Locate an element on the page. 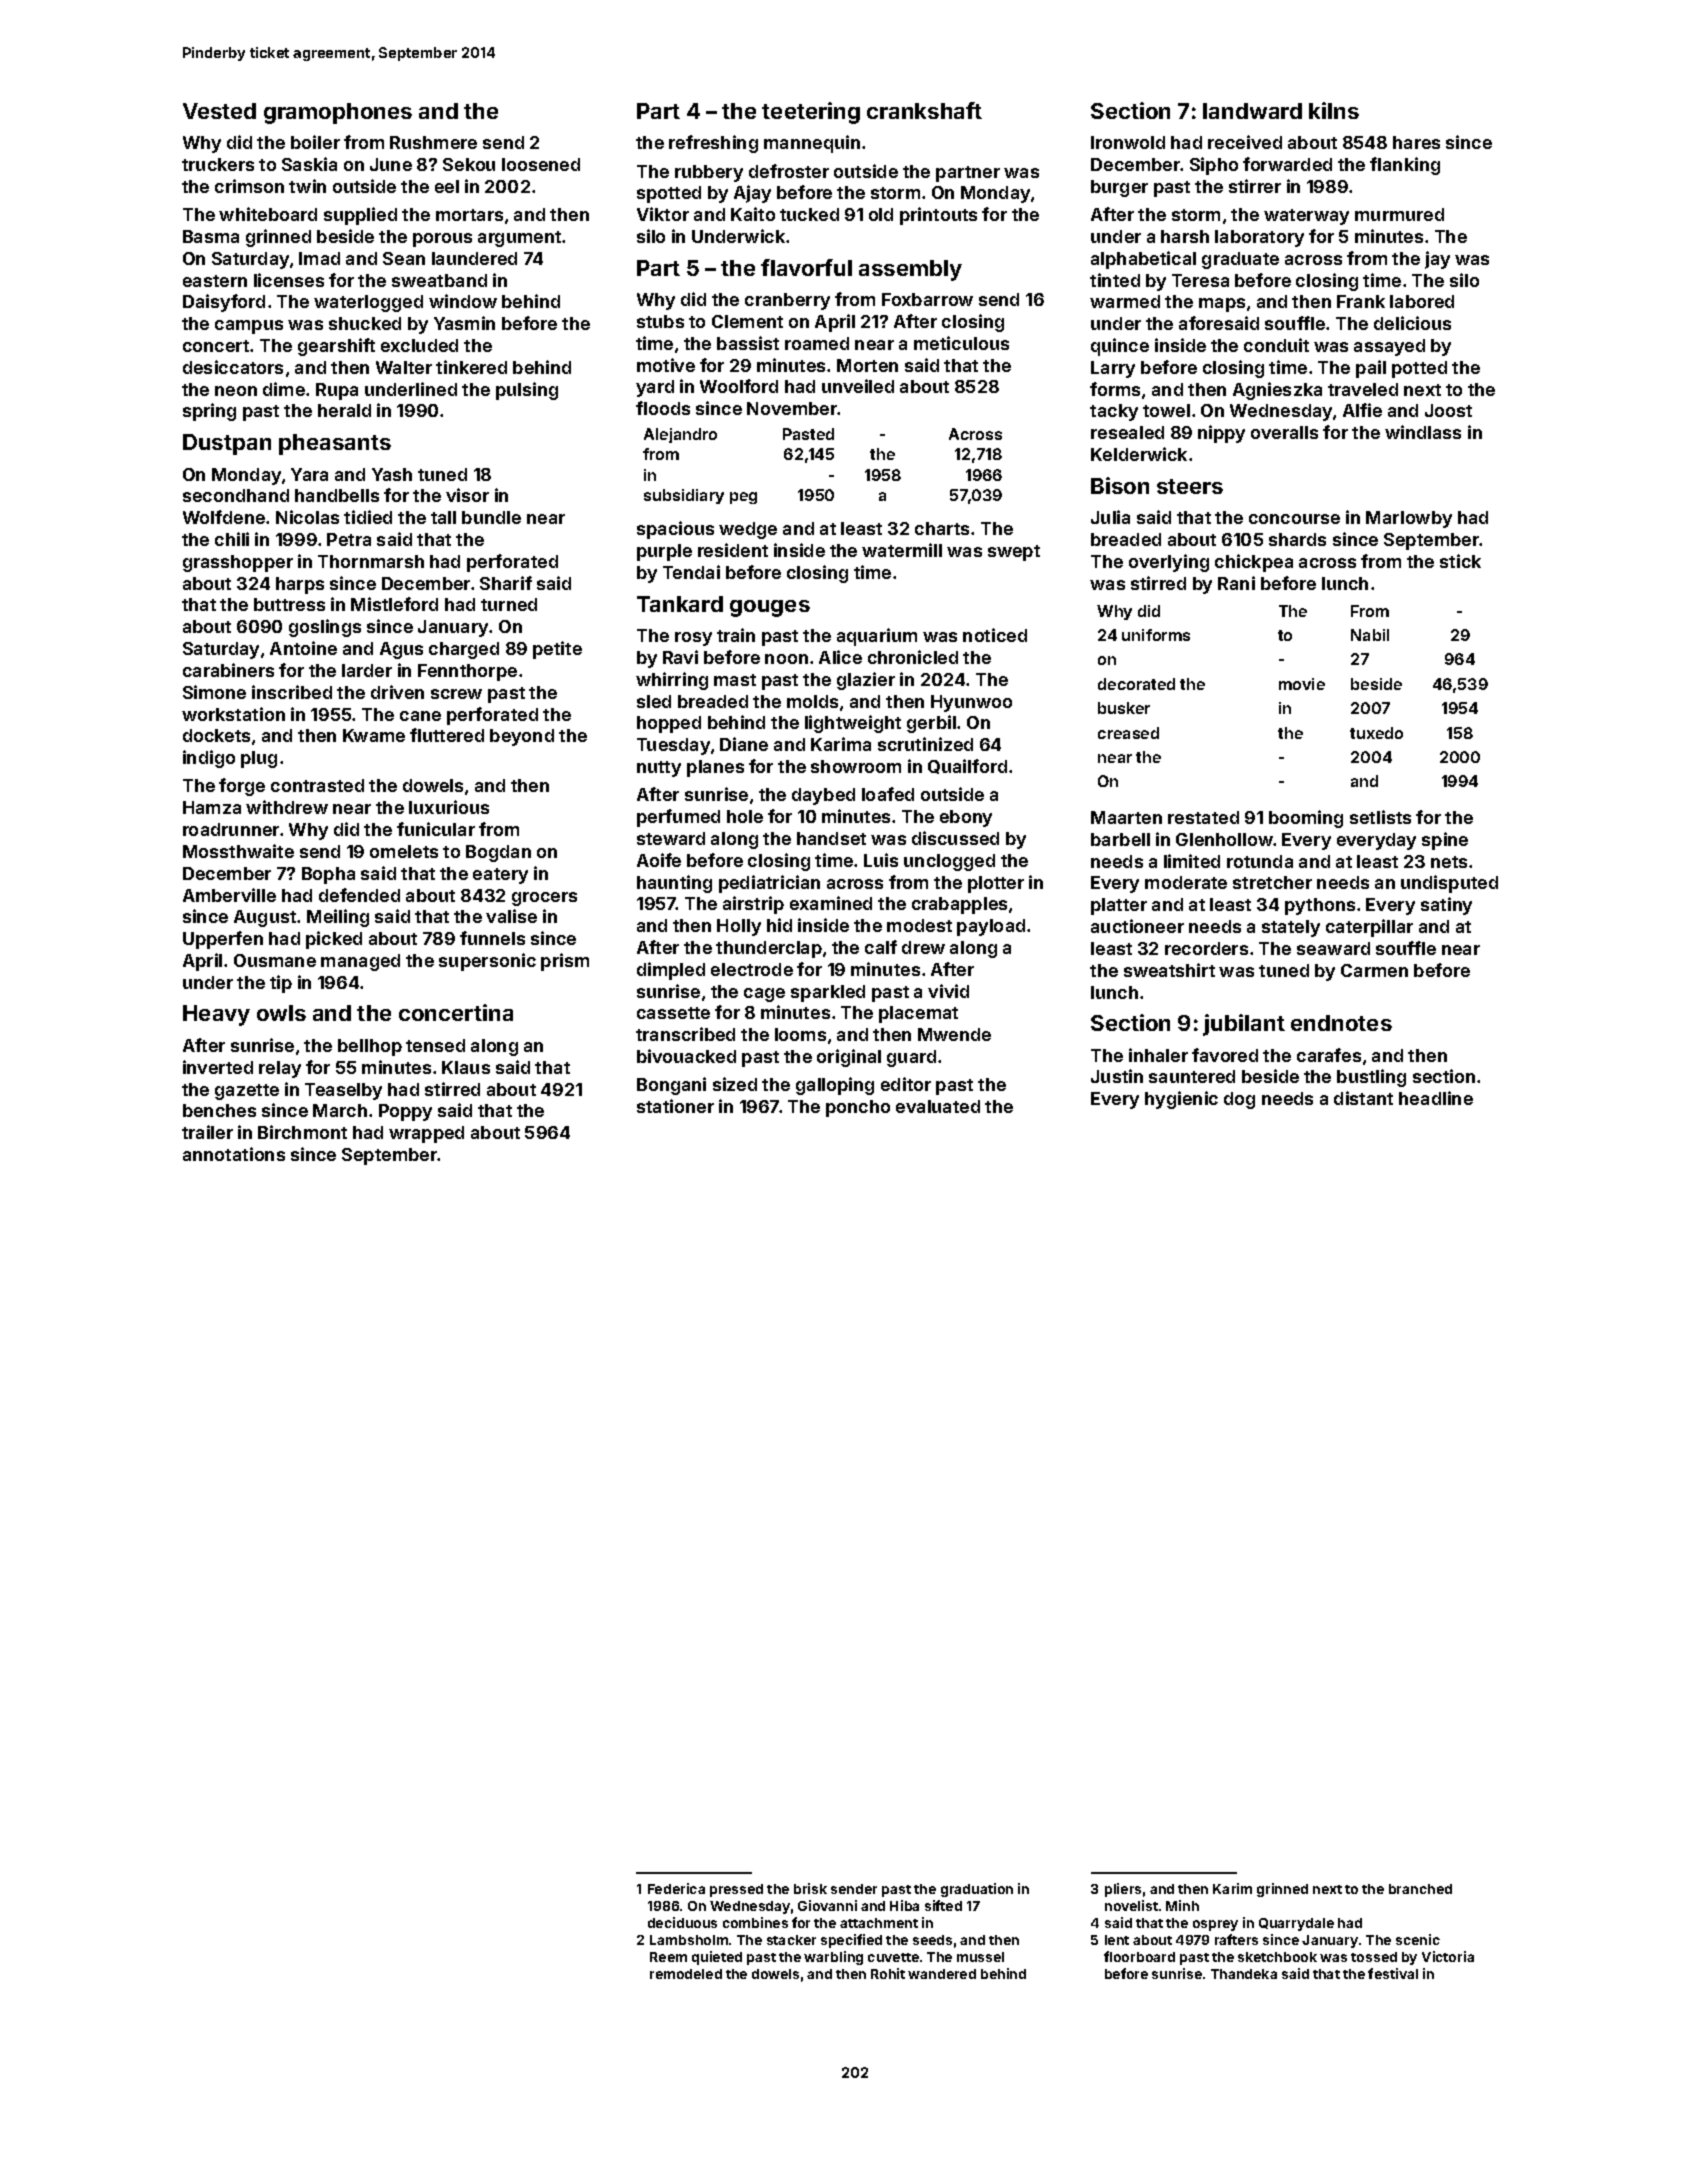 The image size is (1683, 2178). graduation is located at coordinates (977, 1890).
